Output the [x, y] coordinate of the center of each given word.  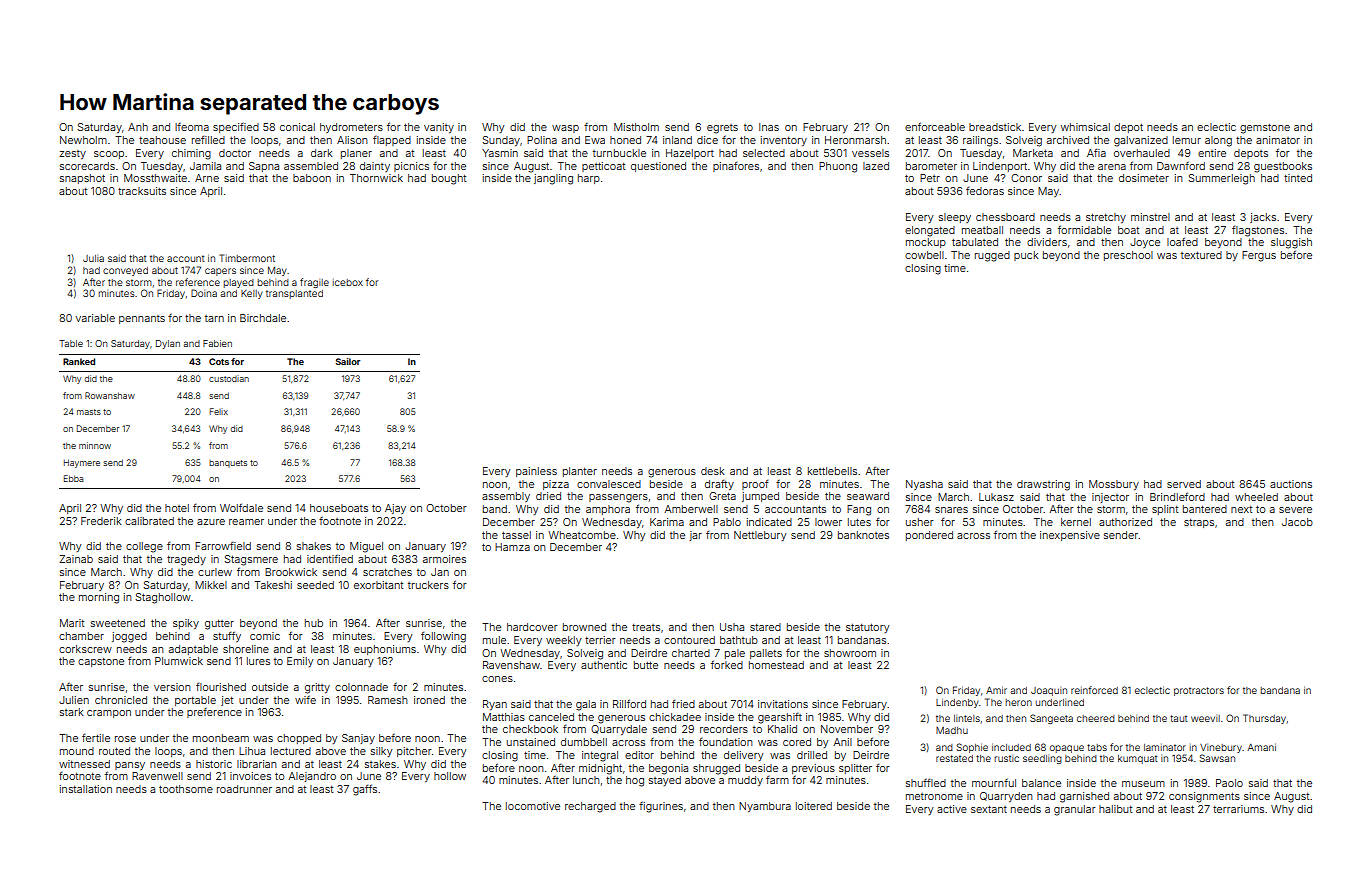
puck [1026, 256]
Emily [300, 662]
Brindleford [1177, 496]
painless [536, 472]
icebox [348, 282]
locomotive [533, 806]
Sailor [347, 361]
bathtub [739, 640]
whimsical [1085, 127]
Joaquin [1049, 691]
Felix [219, 411]
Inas [769, 127]
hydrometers [351, 128]
